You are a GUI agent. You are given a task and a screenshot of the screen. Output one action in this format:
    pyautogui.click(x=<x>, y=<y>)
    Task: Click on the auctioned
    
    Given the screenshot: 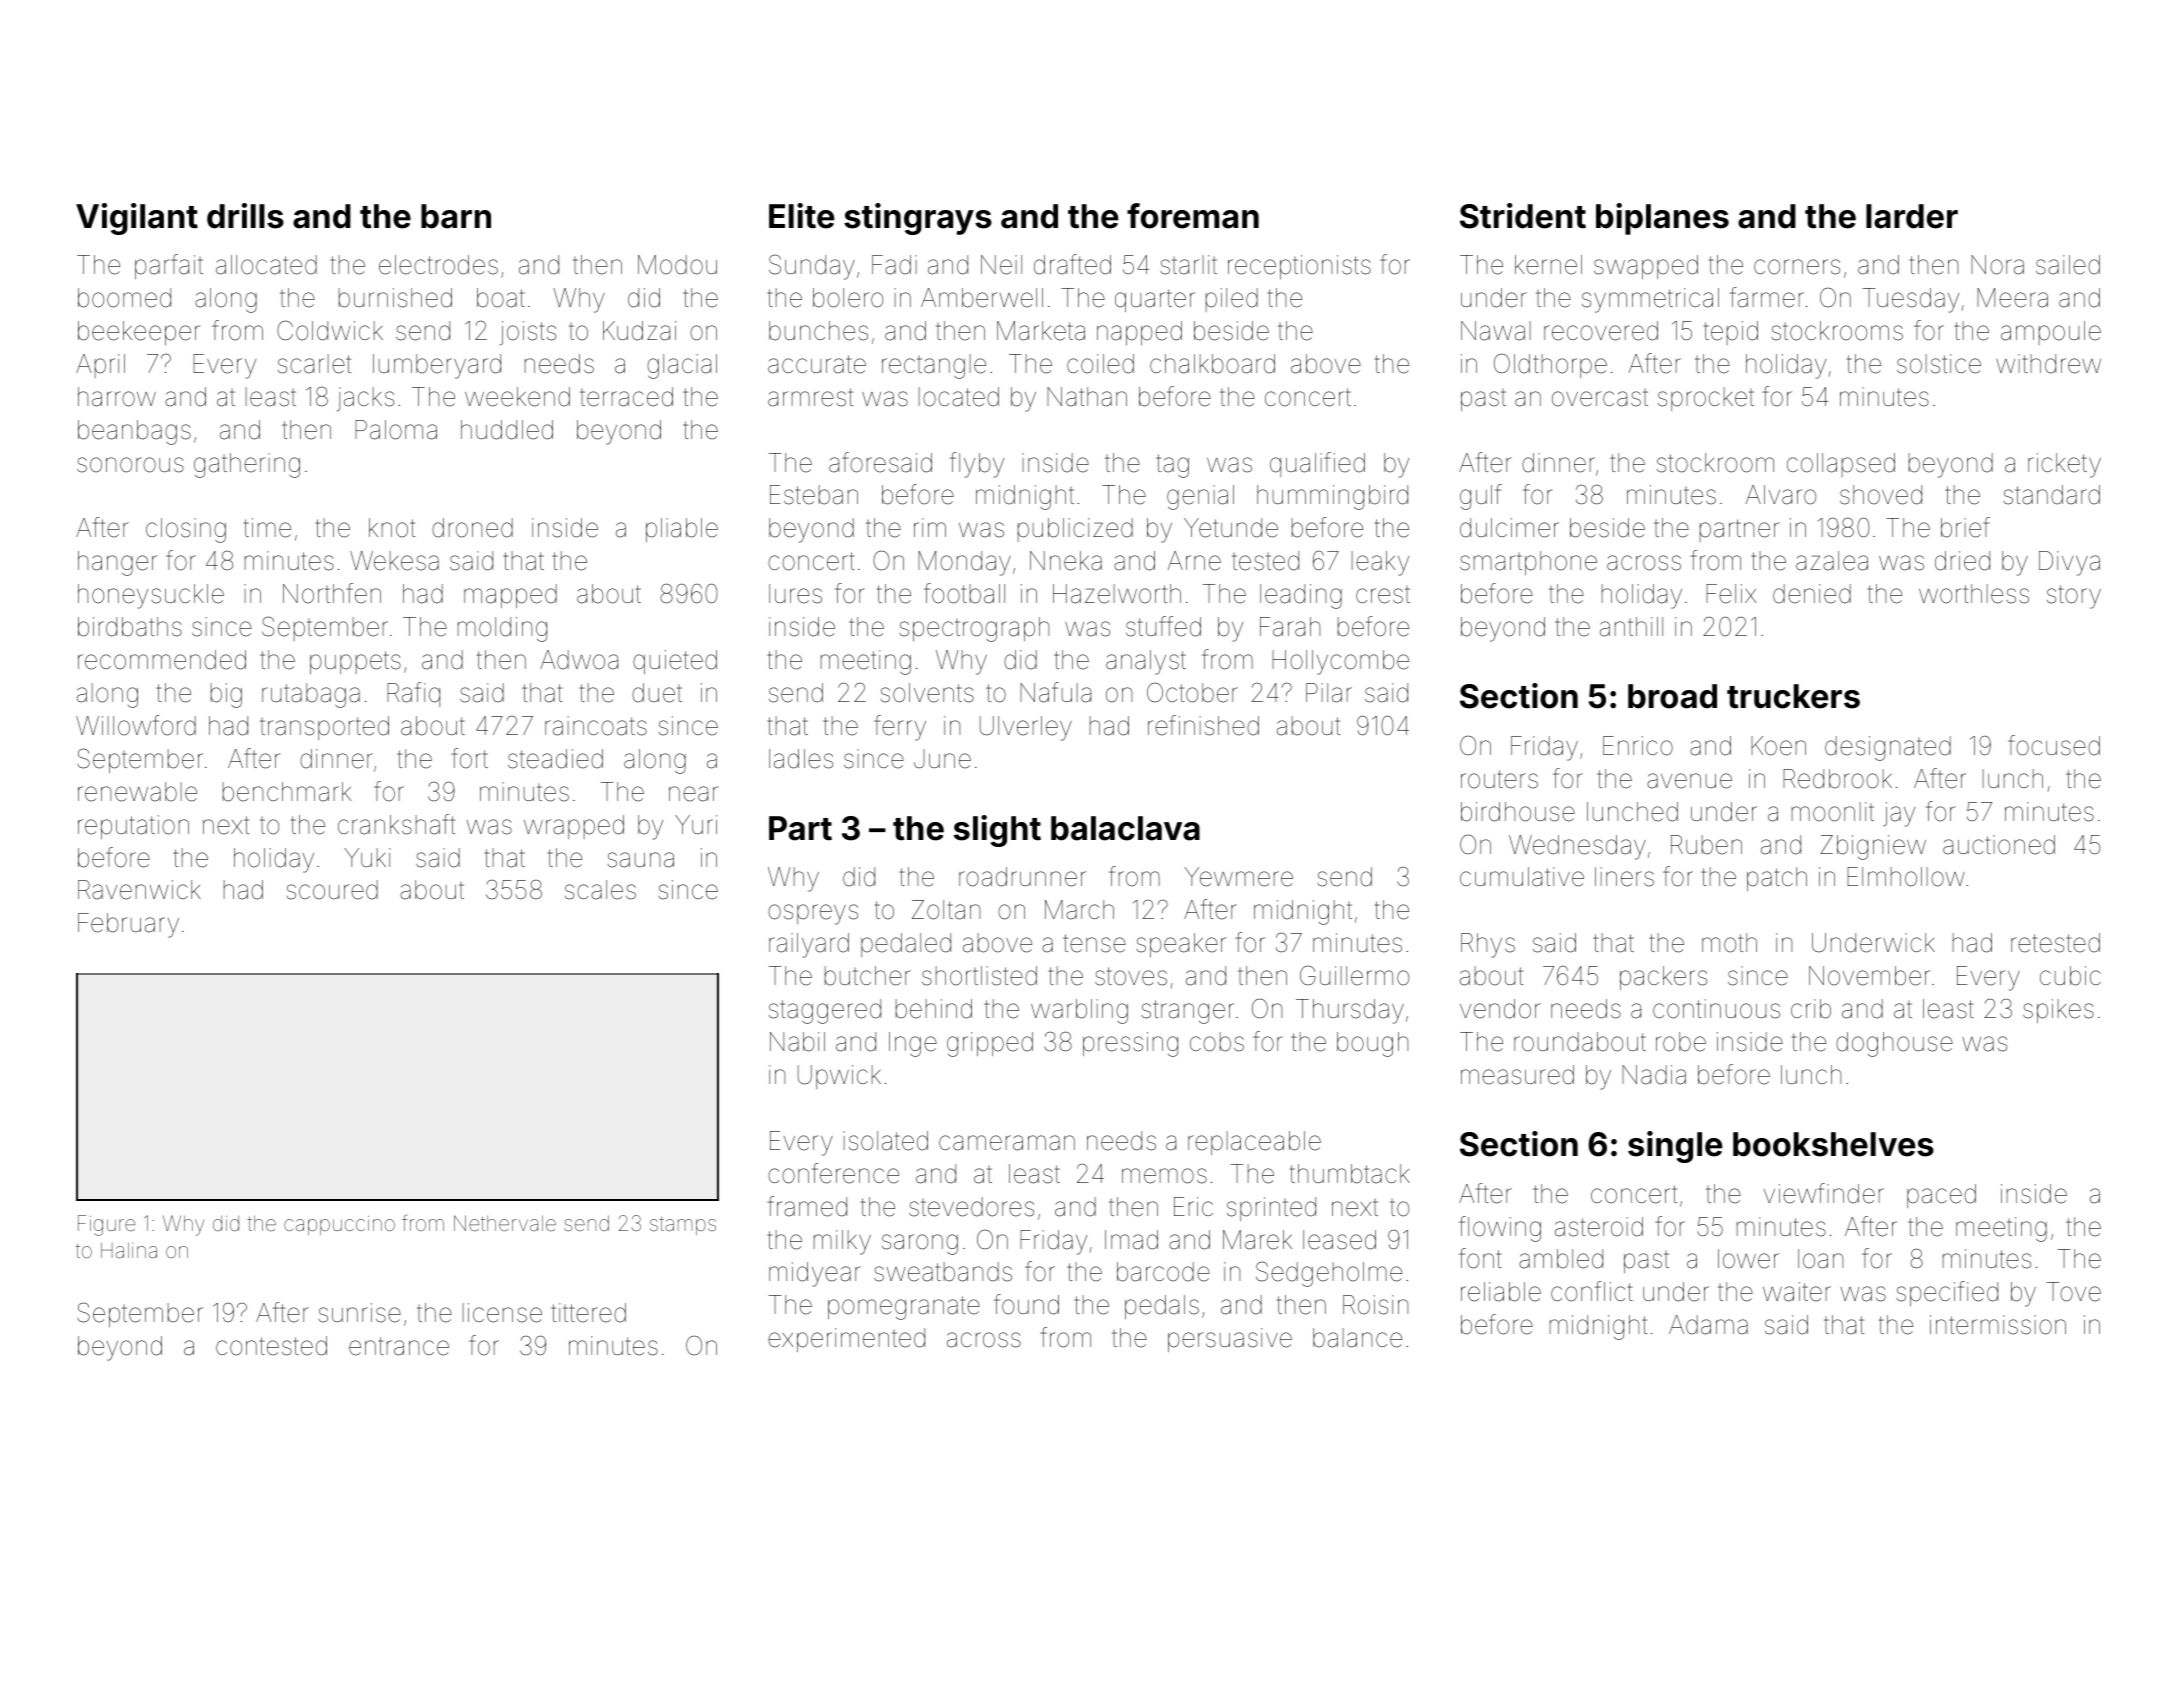 What is the action you would take?
    pyautogui.click(x=1999, y=845)
